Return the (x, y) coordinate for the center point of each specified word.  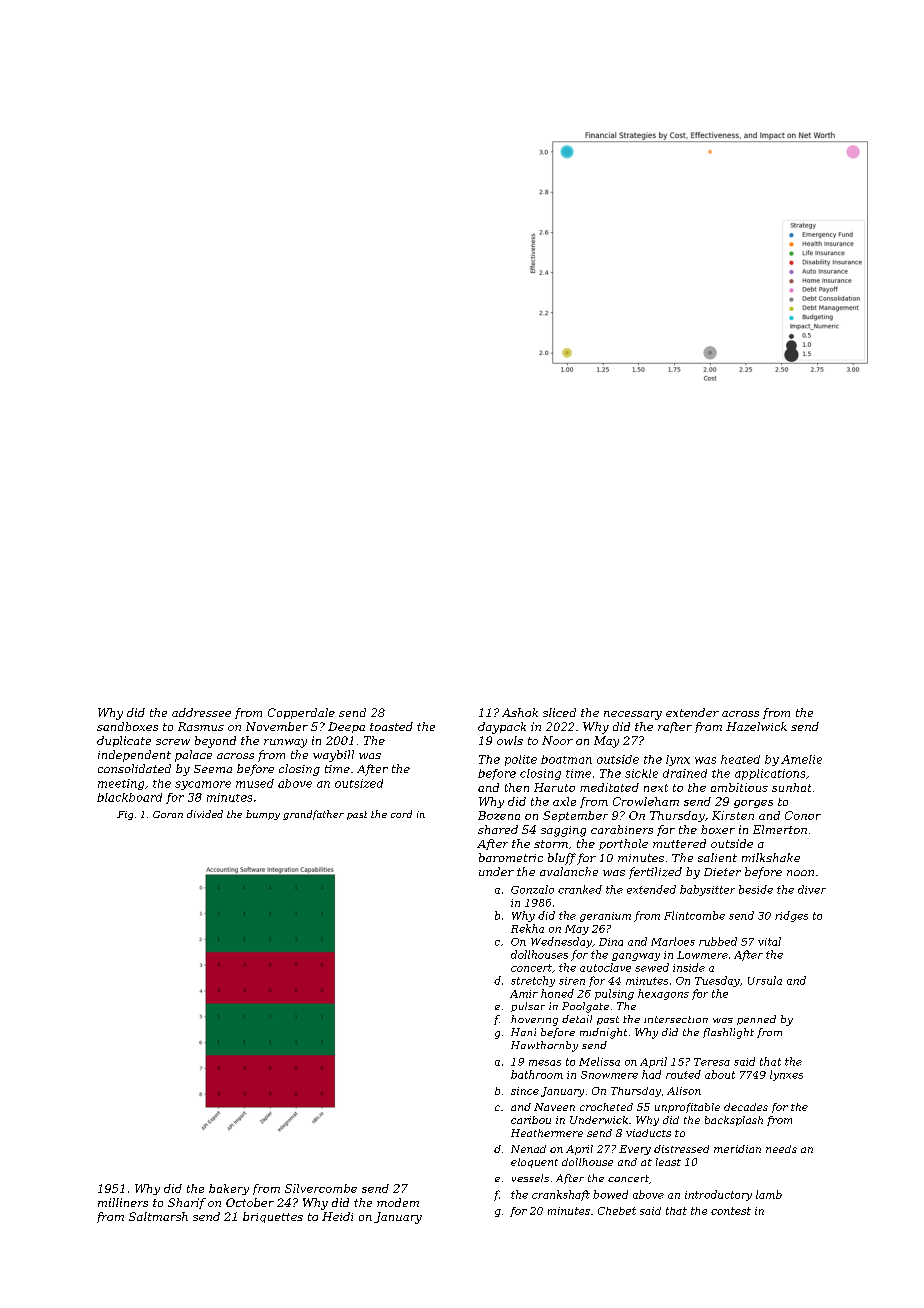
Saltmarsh (158, 1216)
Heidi (337, 1216)
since (525, 1091)
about (720, 1074)
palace (193, 756)
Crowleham (646, 801)
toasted (391, 726)
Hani (523, 1032)
